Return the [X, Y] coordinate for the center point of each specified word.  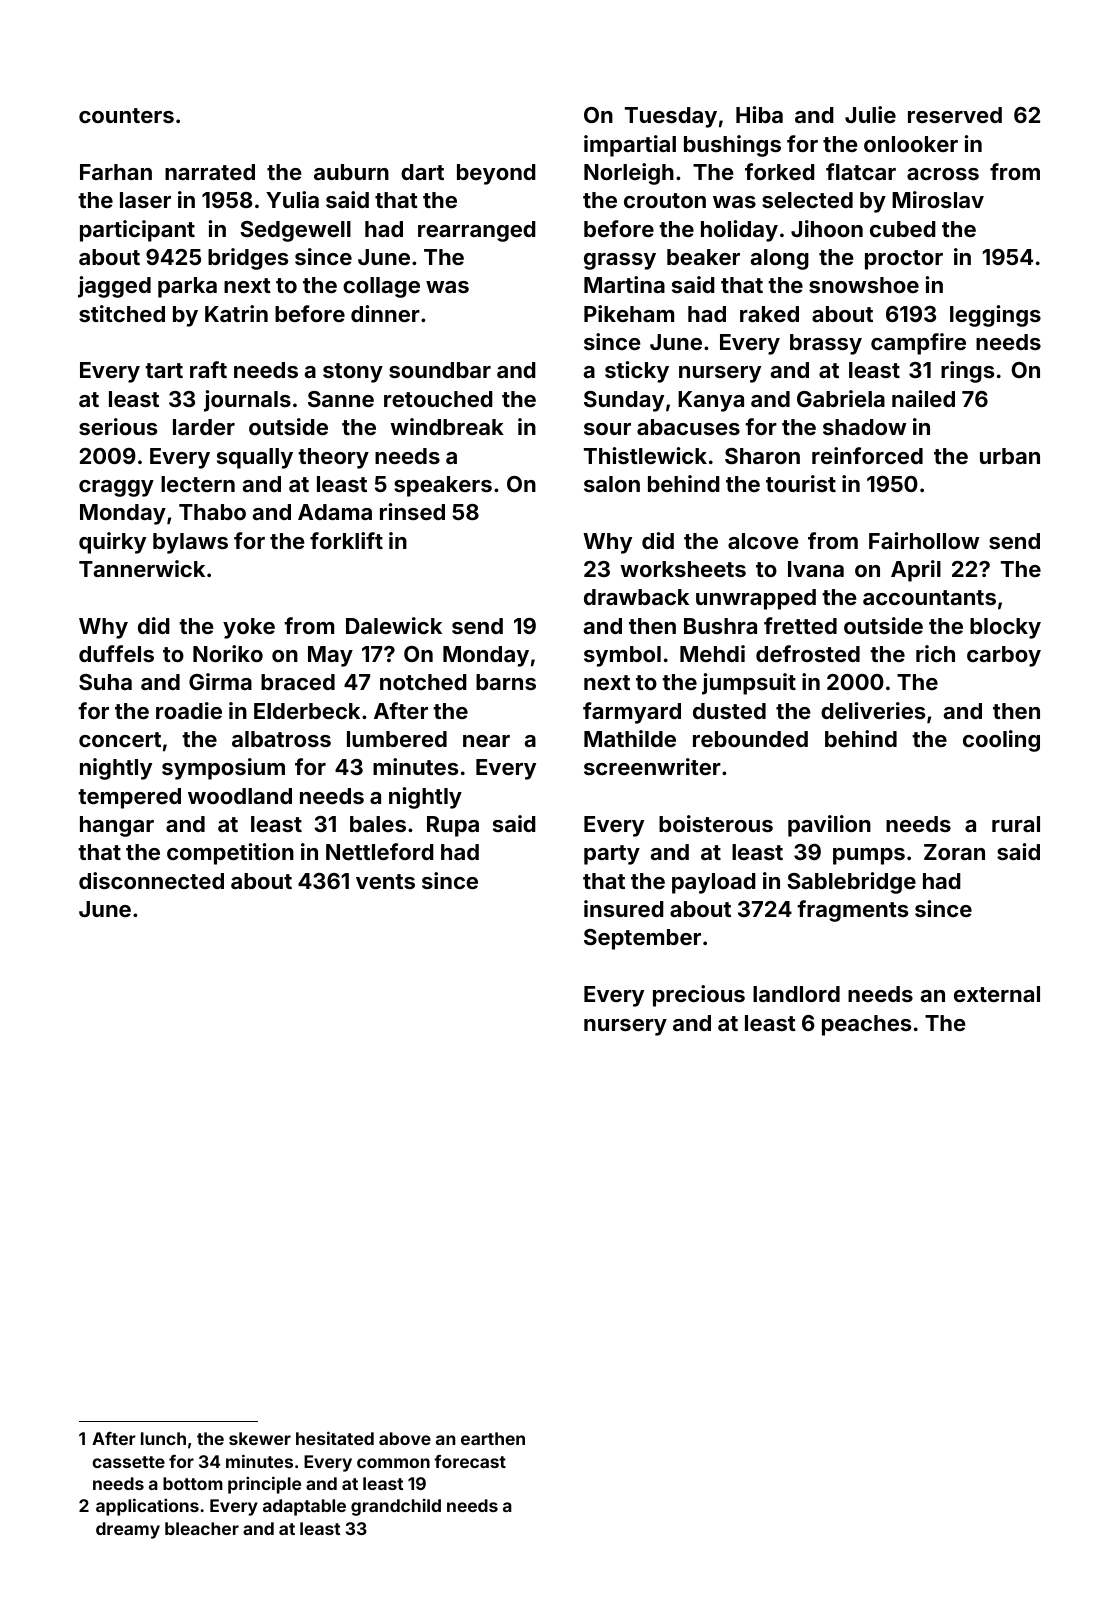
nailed [923, 398]
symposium [223, 769]
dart [422, 172]
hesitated [335, 1438]
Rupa [453, 826]
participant [137, 231]
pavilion [829, 826]
